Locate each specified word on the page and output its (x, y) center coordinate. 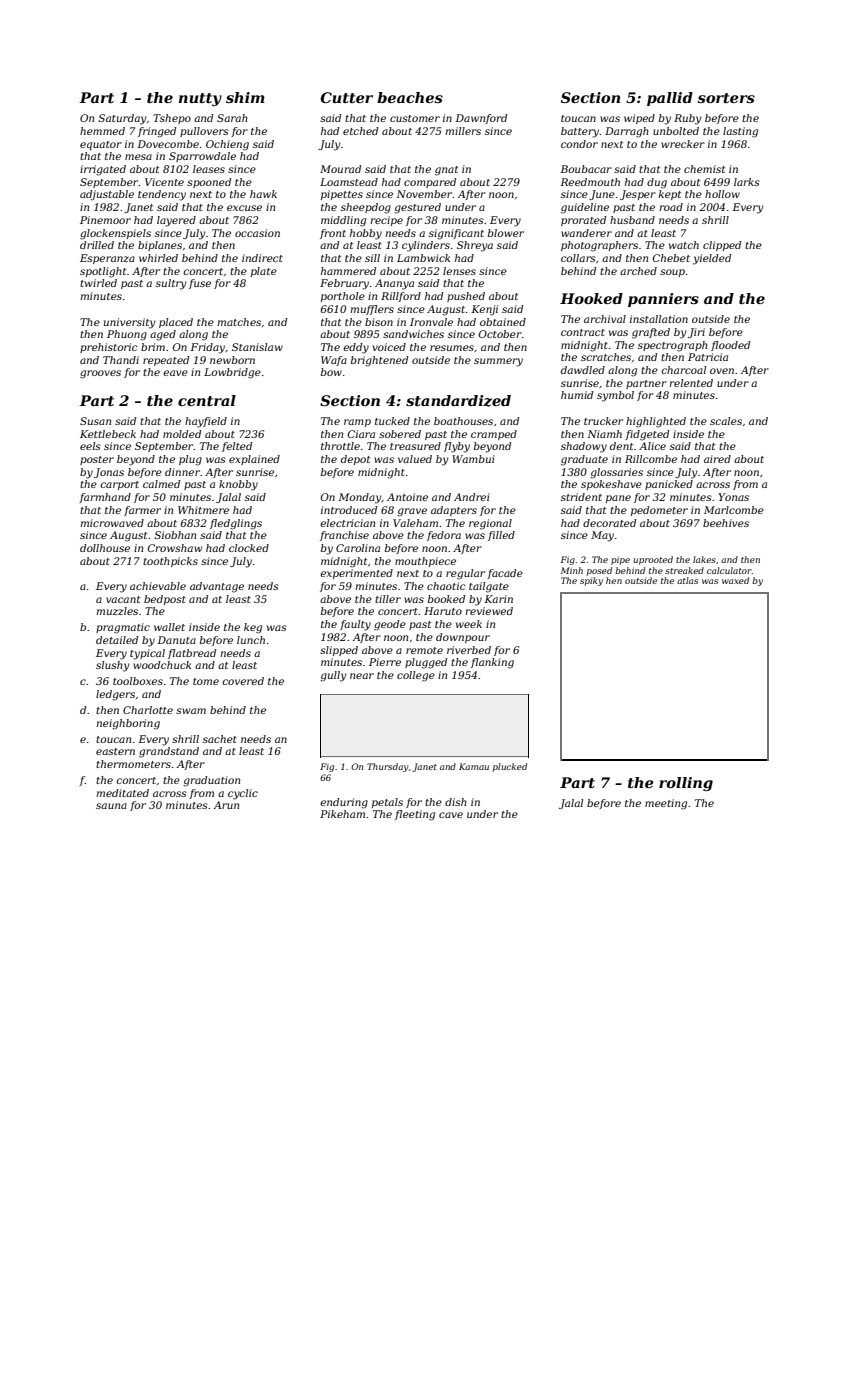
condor (579, 144)
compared (430, 183)
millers (463, 131)
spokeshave (611, 485)
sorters (726, 98)
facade (505, 574)
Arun (226, 805)
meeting (666, 804)
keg (253, 628)
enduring (344, 803)
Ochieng (227, 145)
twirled (98, 283)
